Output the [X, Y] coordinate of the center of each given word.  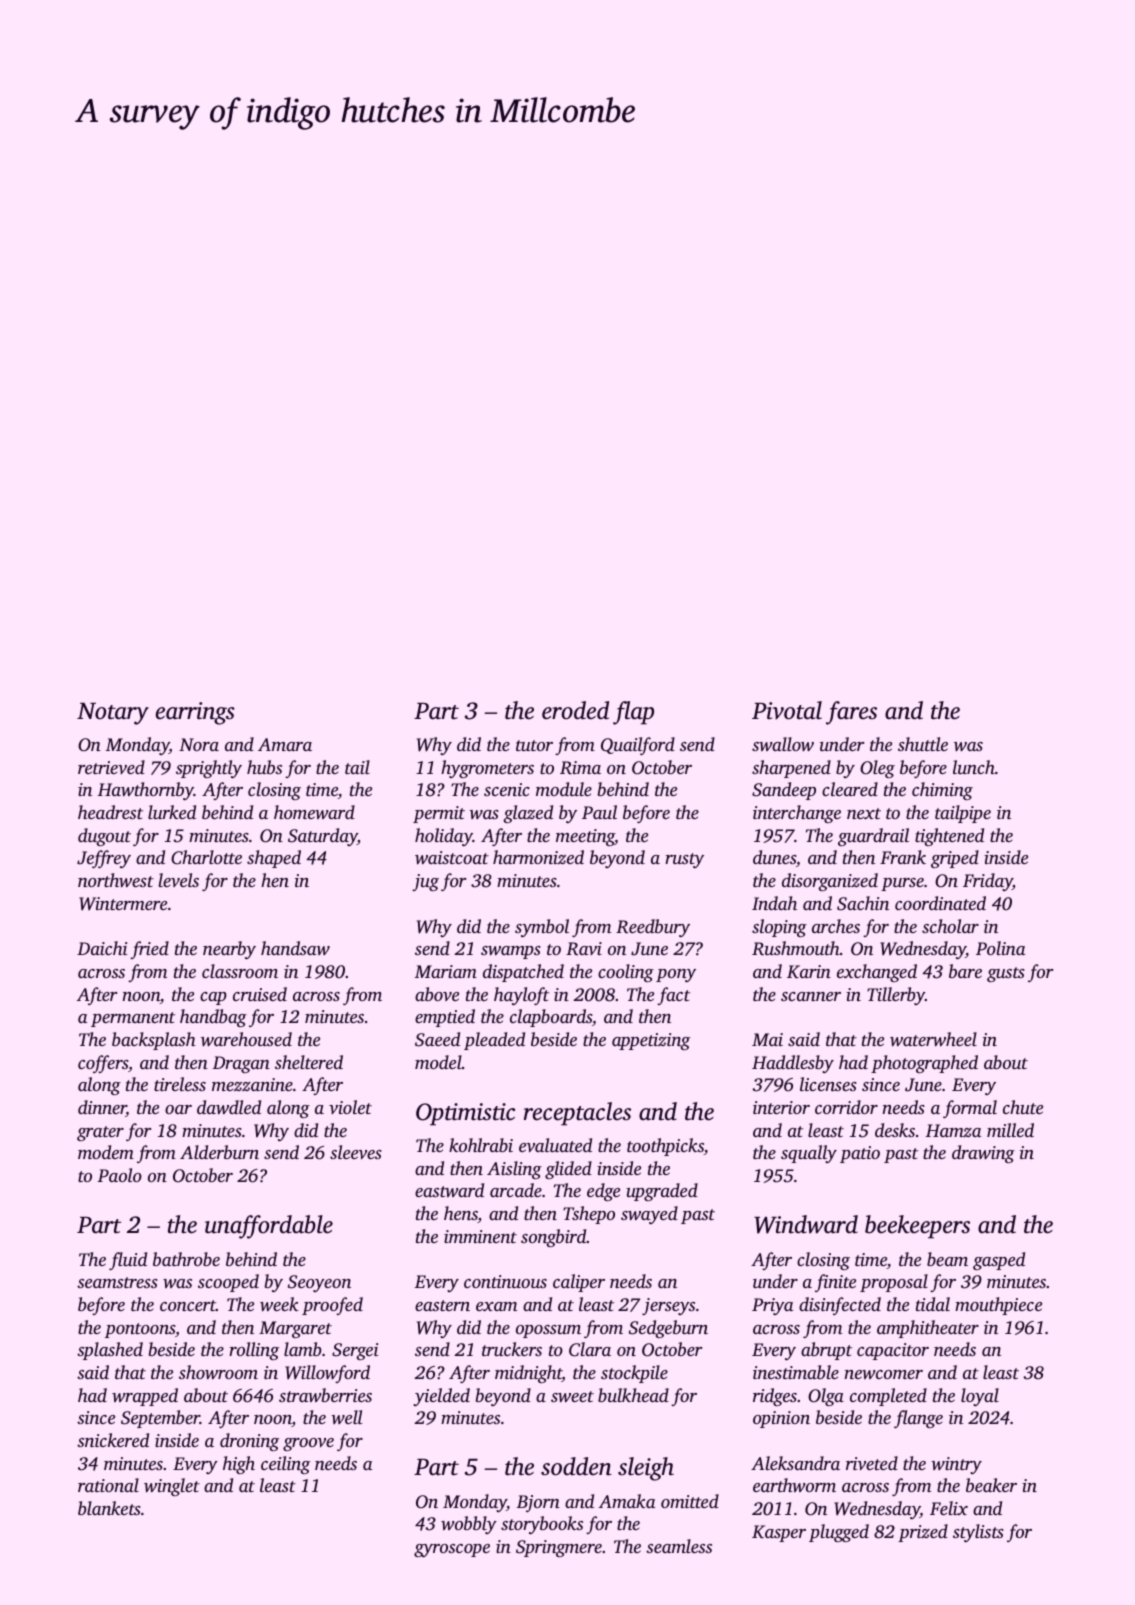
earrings [195, 713]
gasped [999, 1261]
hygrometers [487, 769]
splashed [110, 1351]
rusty [684, 860]
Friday [988, 882]
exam [496, 1306]
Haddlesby [793, 1064]
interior [781, 1107]
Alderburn [219, 1152]
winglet [172, 1487]
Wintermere [123, 904]
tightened [949, 837]
